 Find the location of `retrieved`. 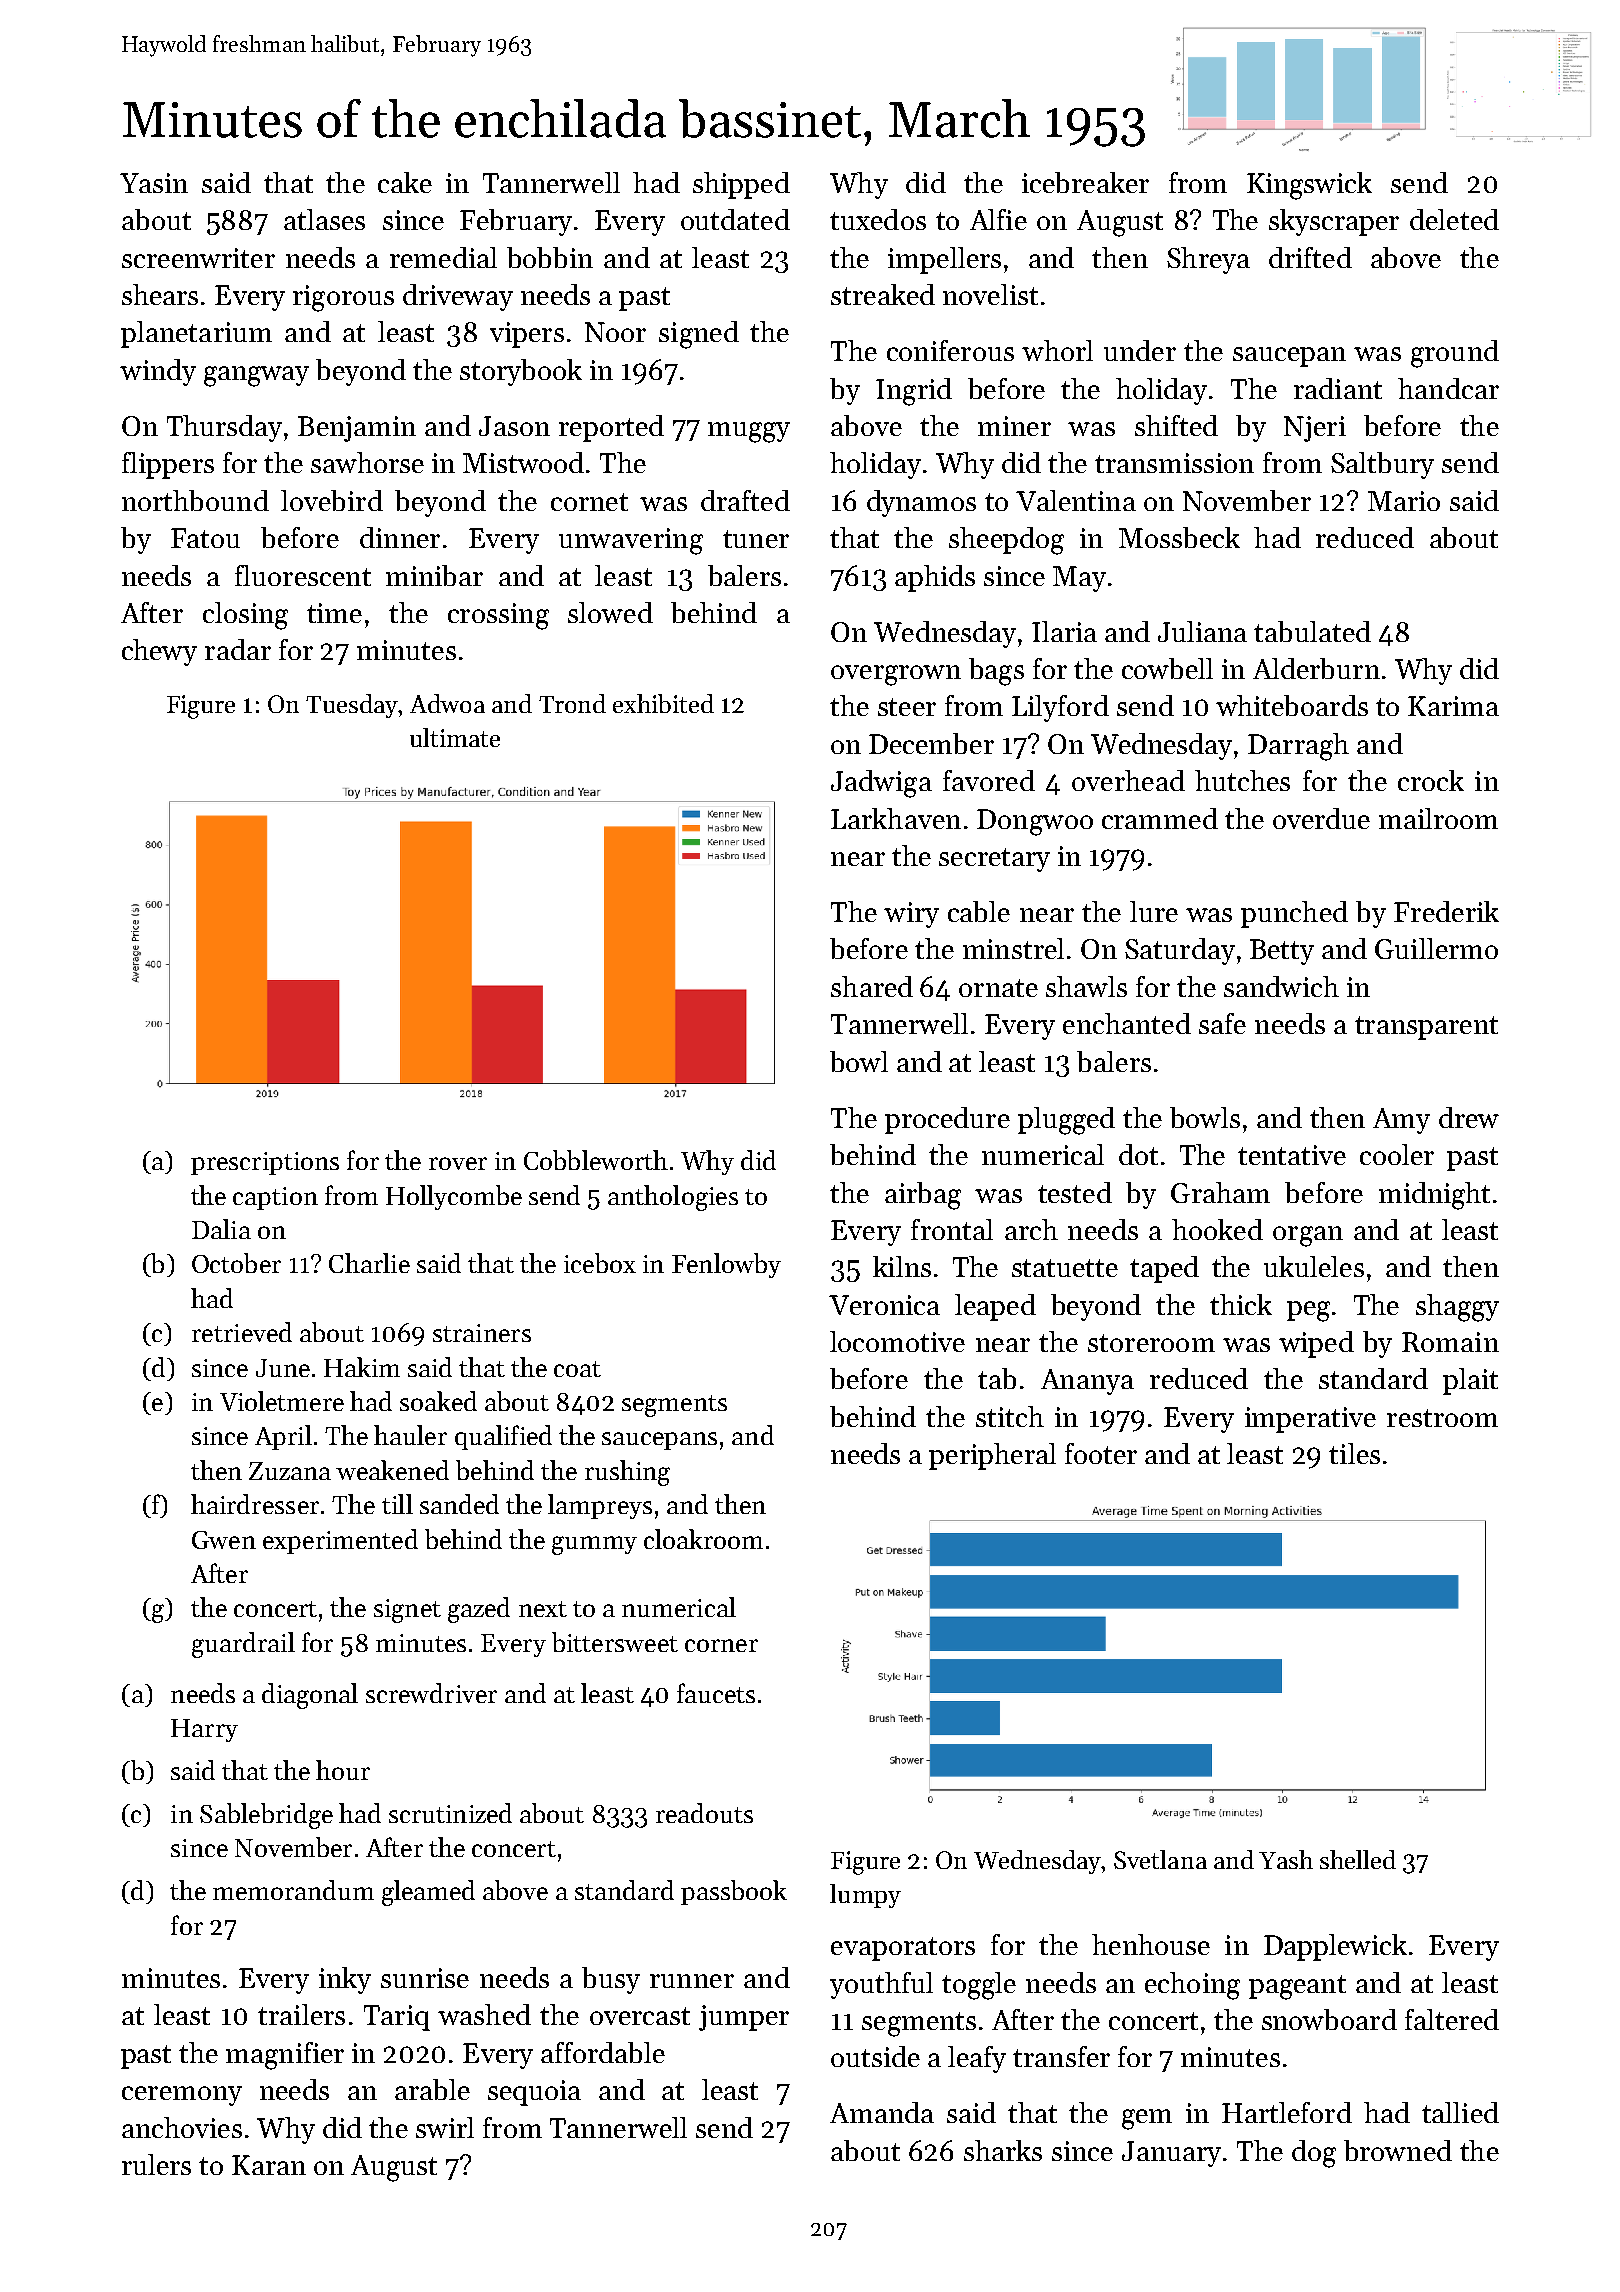

retrieved is located at coordinates (242, 1332).
